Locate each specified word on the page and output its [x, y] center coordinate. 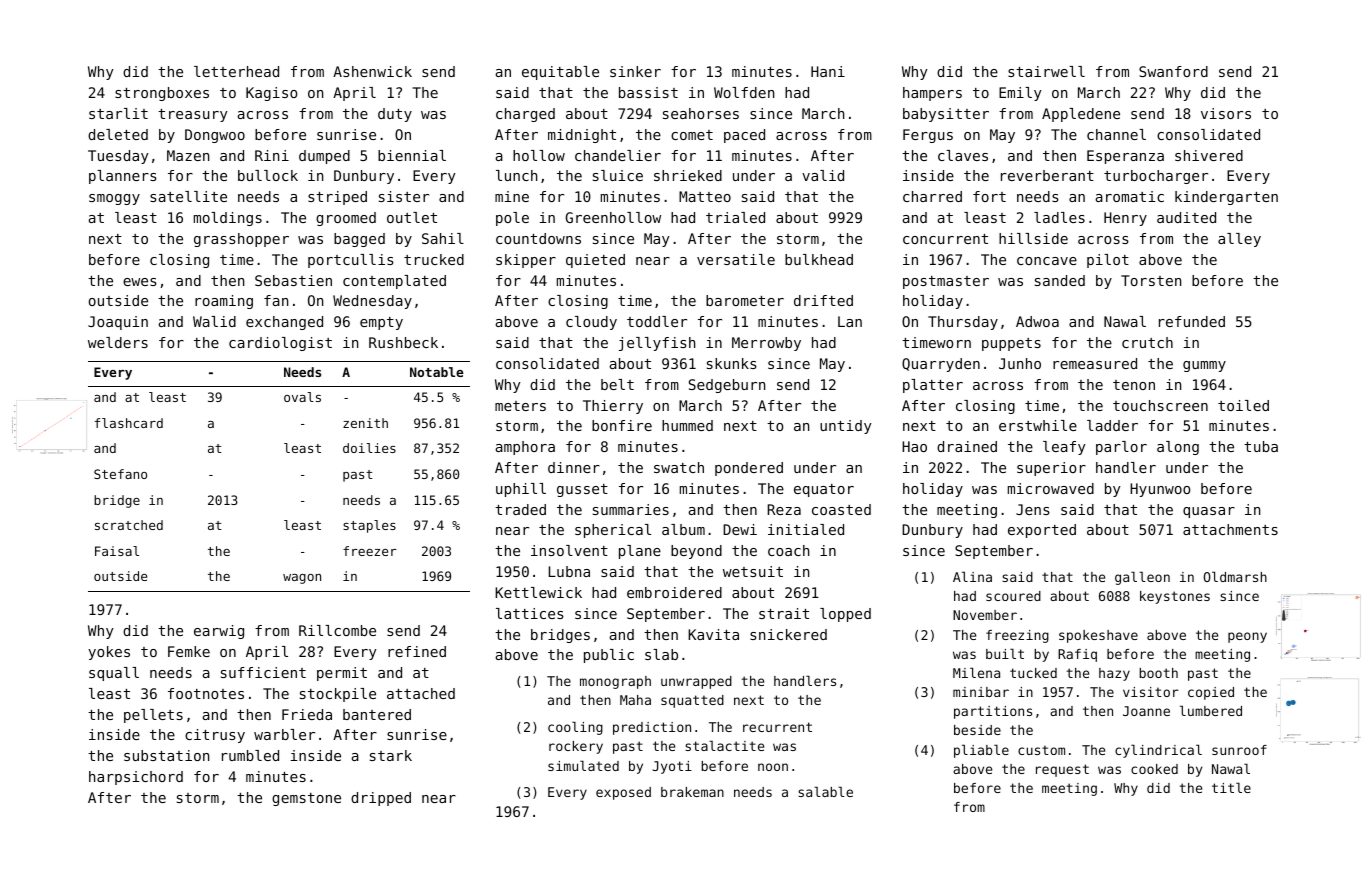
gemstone [306, 799]
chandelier [618, 155]
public [609, 656]
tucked [1033, 673]
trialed [735, 217]
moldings [228, 219]
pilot [1108, 261]
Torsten [1151, 280]
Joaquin [118, 323]
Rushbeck [403, 342]
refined [417, 651]
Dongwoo [215, 136]
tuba [1261, 446]
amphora [525, 448]
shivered [1209, 155]
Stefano [120, 474]
